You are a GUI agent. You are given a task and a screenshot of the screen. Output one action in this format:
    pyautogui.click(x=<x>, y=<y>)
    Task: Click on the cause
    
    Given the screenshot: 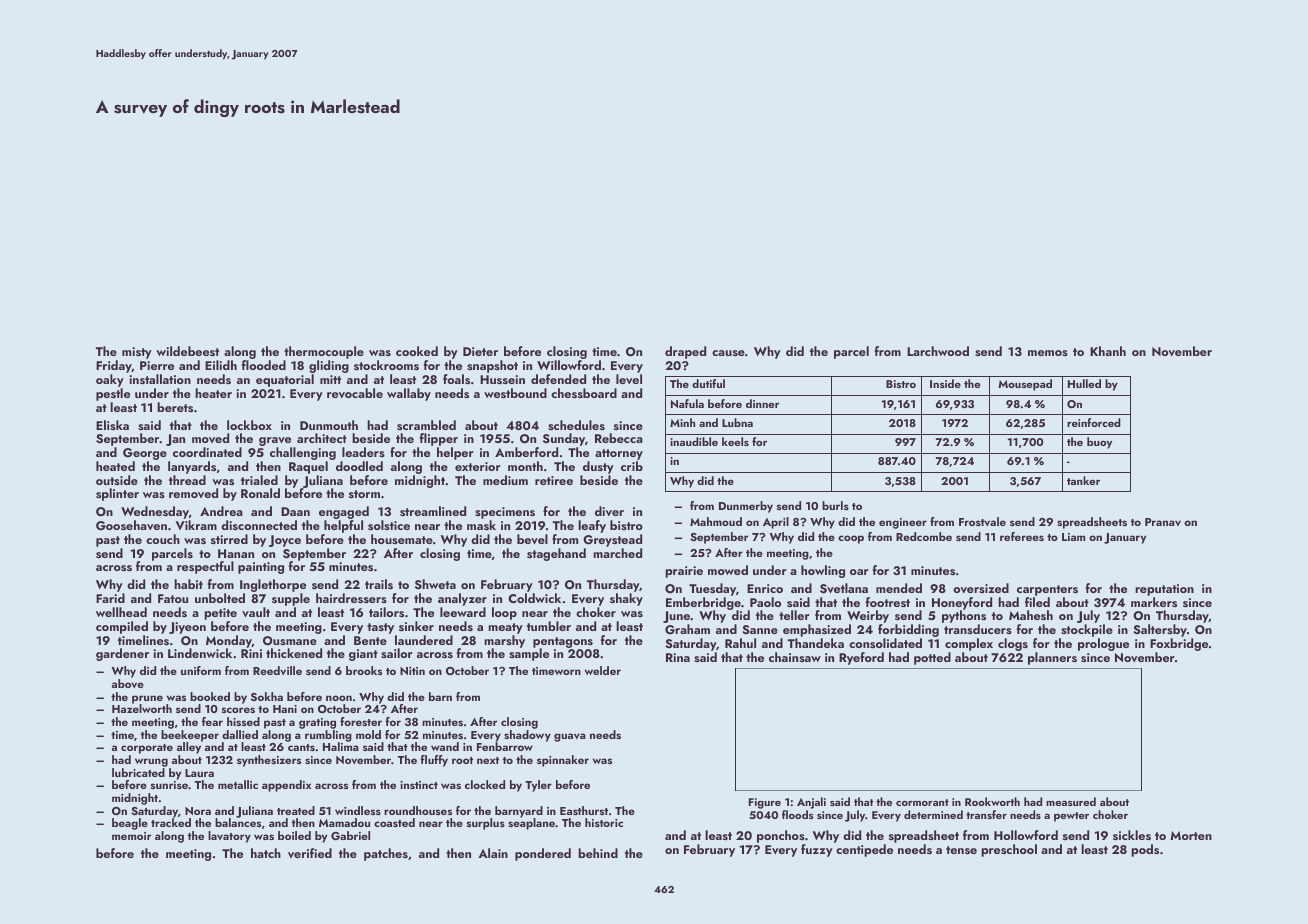 What is the action you would take?
    pyautogui.click(x=728, y=353)
